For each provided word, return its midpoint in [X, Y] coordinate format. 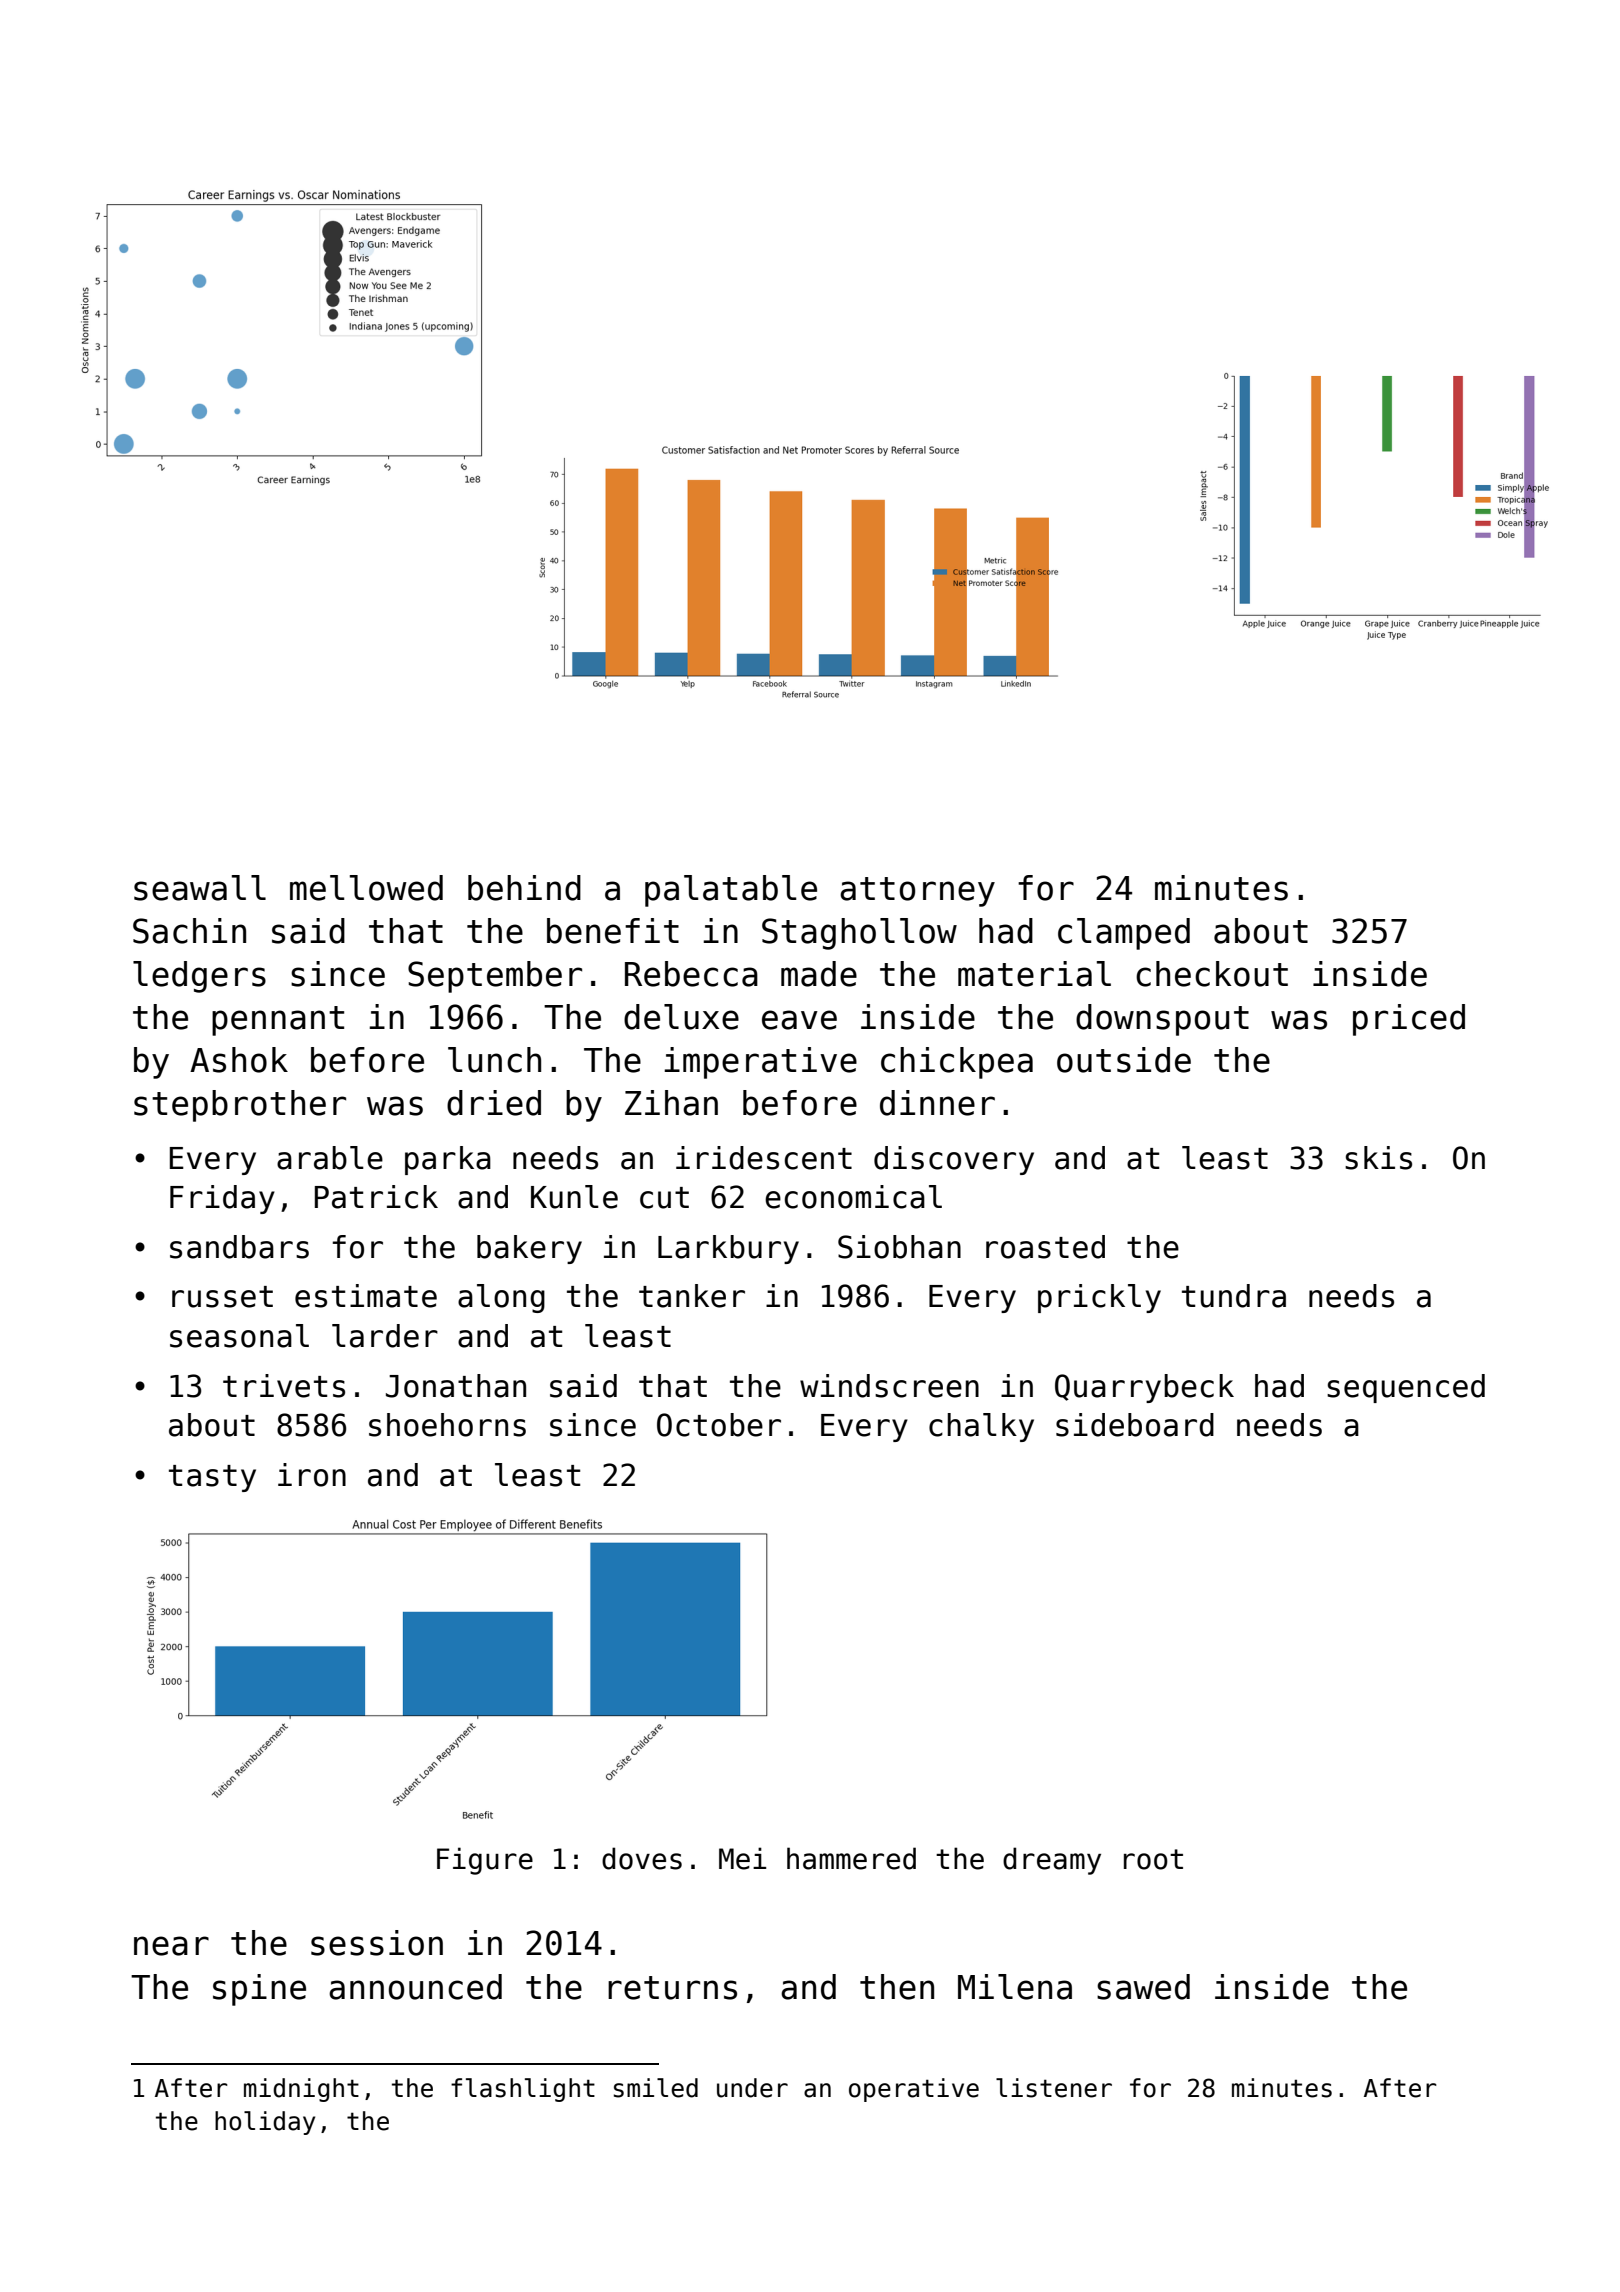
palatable [731, 891]
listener [1054, 2088]
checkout [1212, 974]
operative [914, 2090]
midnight [301, 2090]
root [1153, 1859]
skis [1378, 1158]
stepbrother [240, 1106]
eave [799, 1020]
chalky [981, 1427]
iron [312, 1475]
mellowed [366, 888]
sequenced [1406, 1388]
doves [642, 1858]
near [171, 1946]
